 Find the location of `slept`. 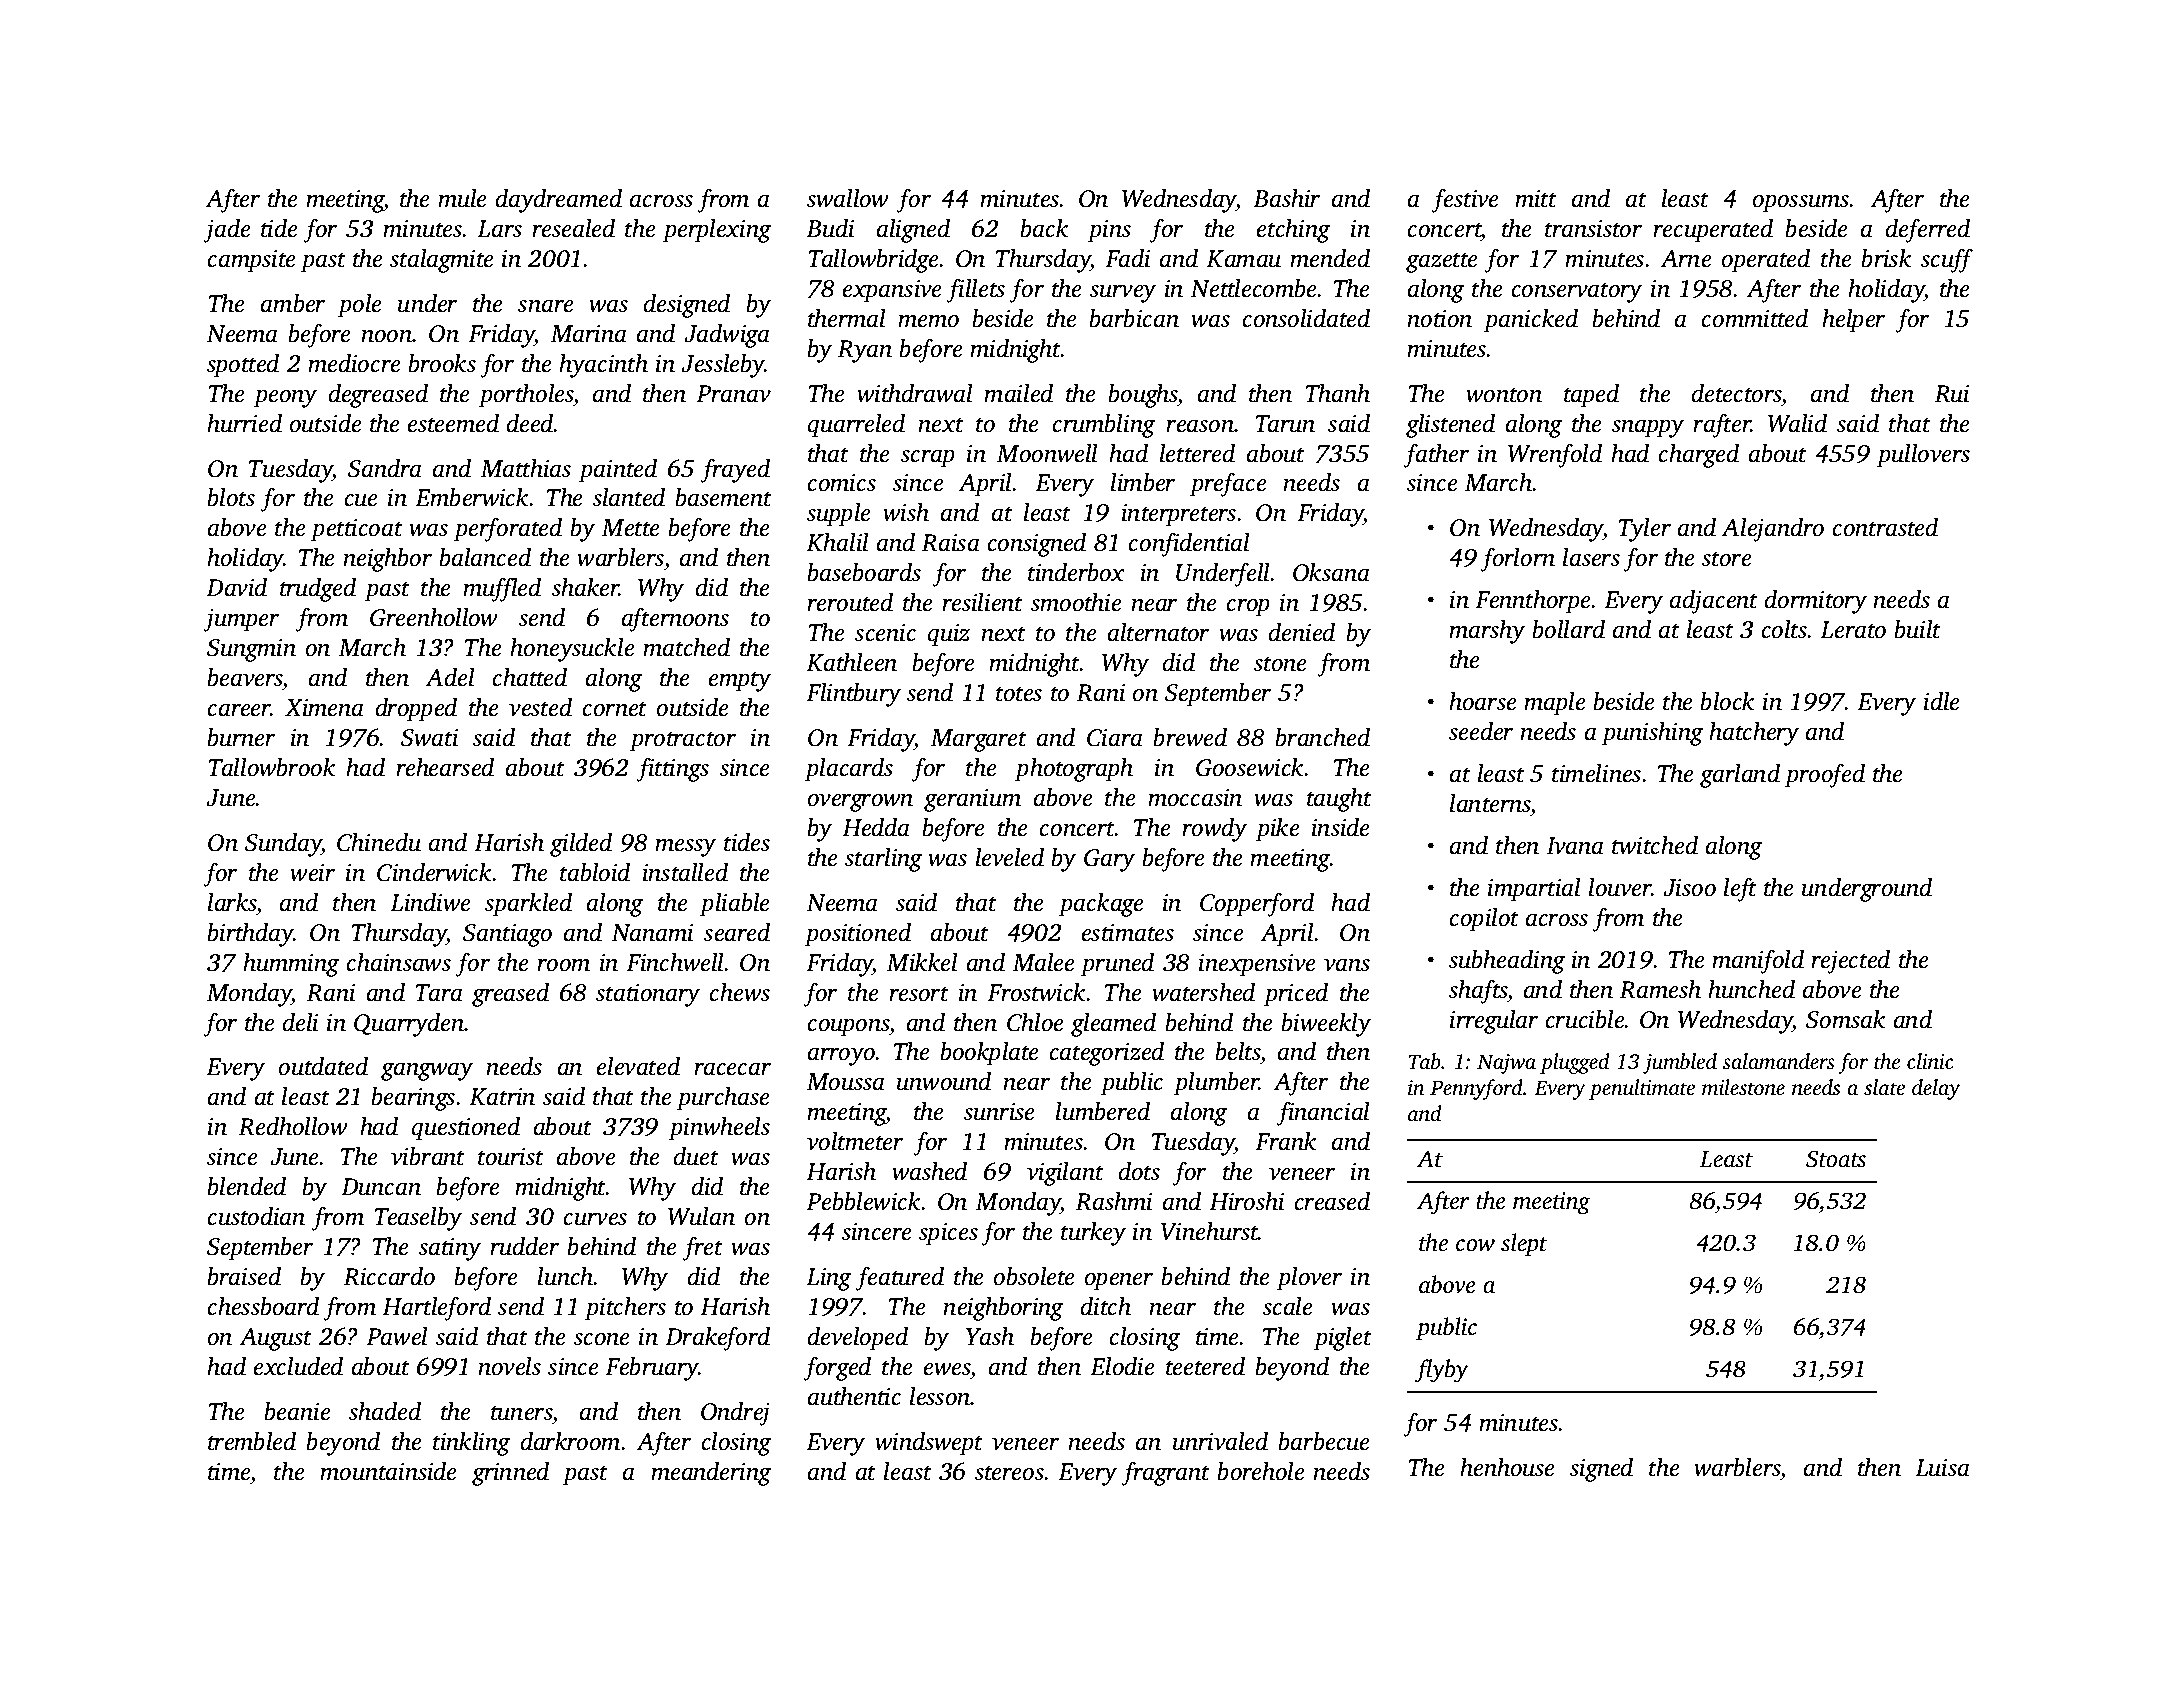

slept is located at coordinates (1524, 1244).
